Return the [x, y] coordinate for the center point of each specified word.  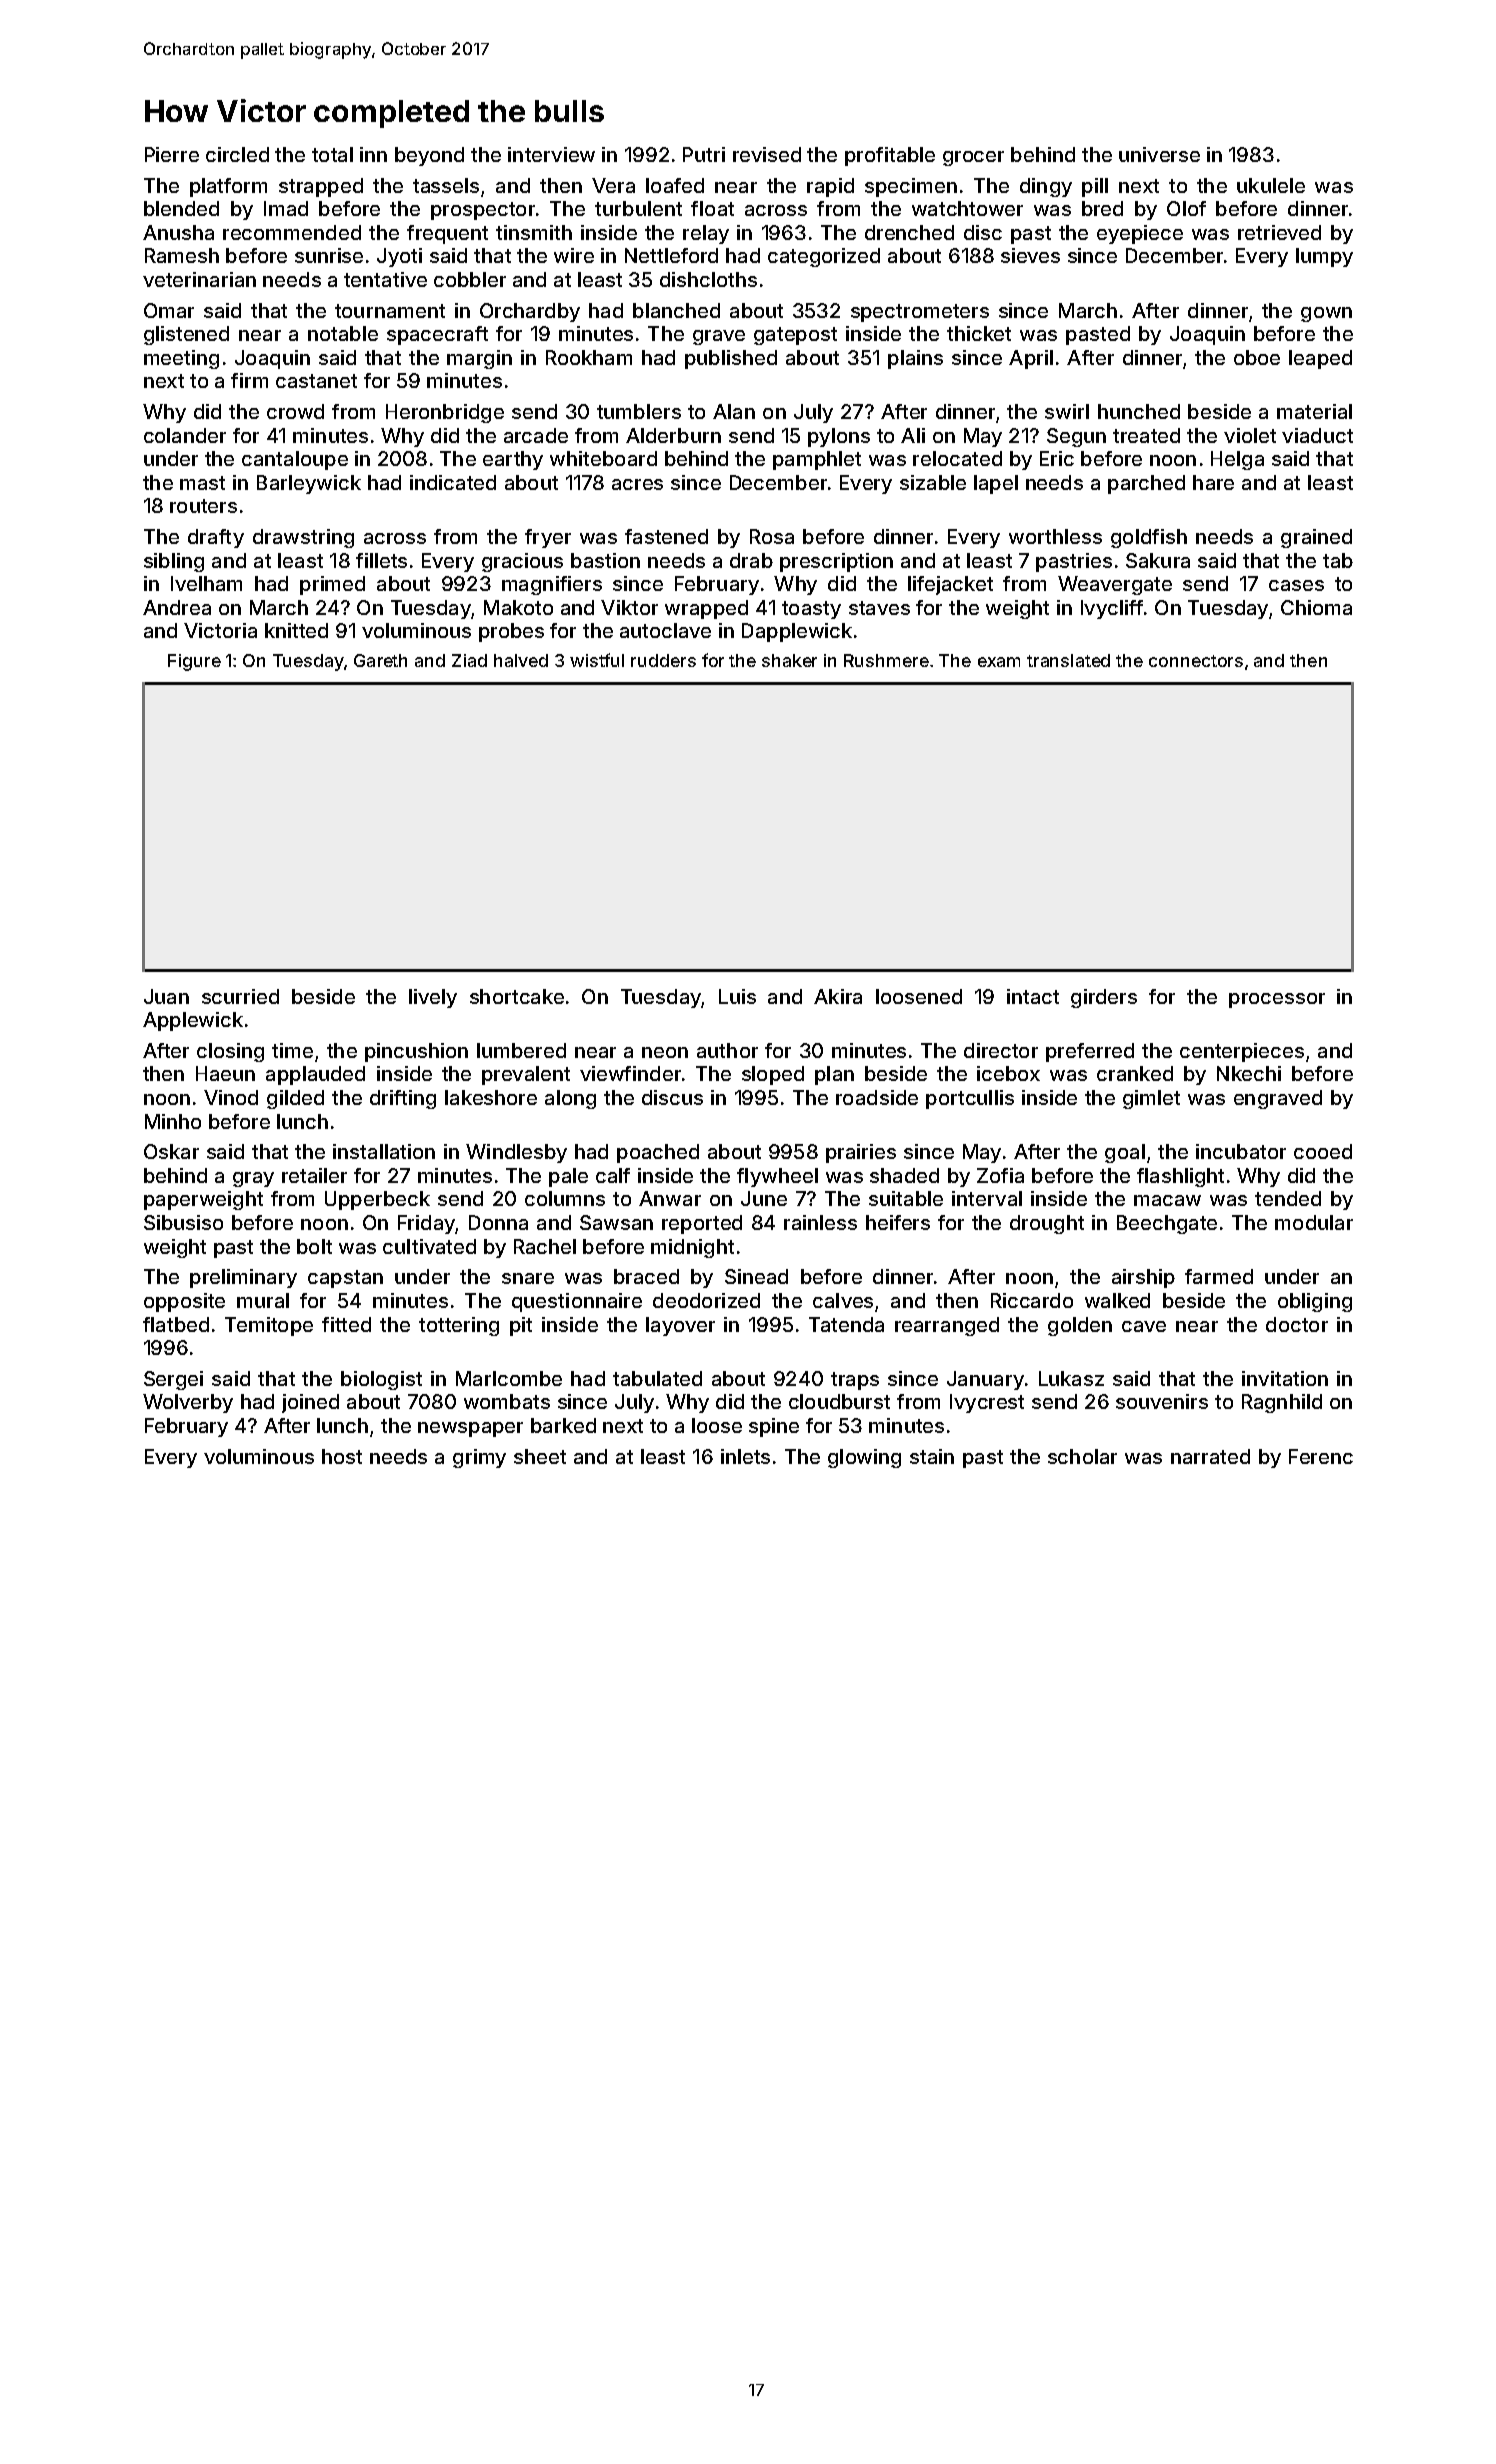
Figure [194, 662]
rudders [663, 660]
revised [767, 154]
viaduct [1317, 435]
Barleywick [309, 484]
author [727, 1050]
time [292, 1050]
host [342, 1456]
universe [1159, 154]
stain [932, 1456]
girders [1104, 998]
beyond [429, 156]
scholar [1082, 1456]
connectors [1196, 661]
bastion [605, 560]
